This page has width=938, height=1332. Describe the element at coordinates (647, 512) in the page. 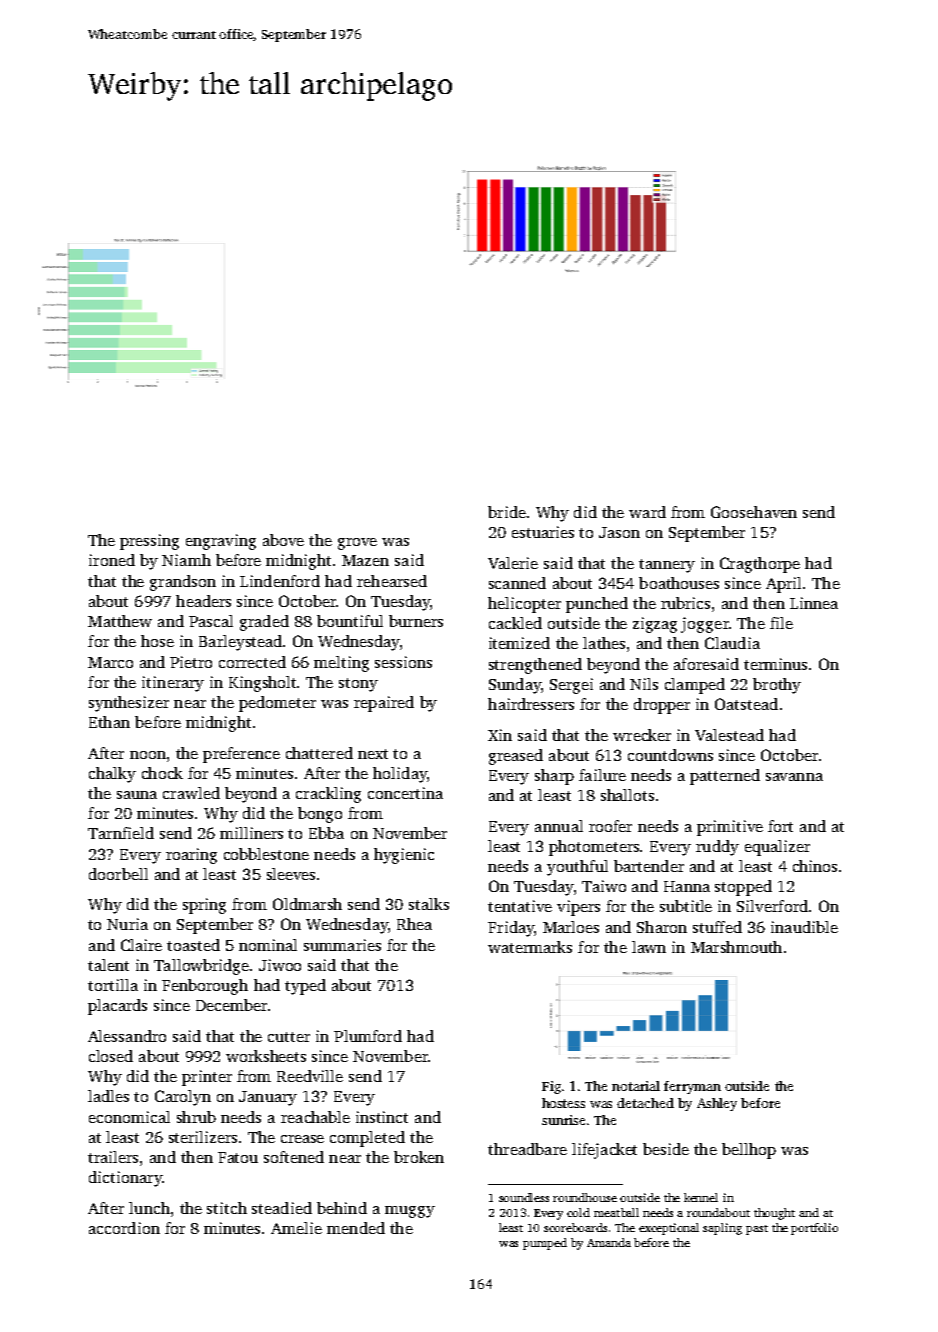

I see `ward` at that location.
